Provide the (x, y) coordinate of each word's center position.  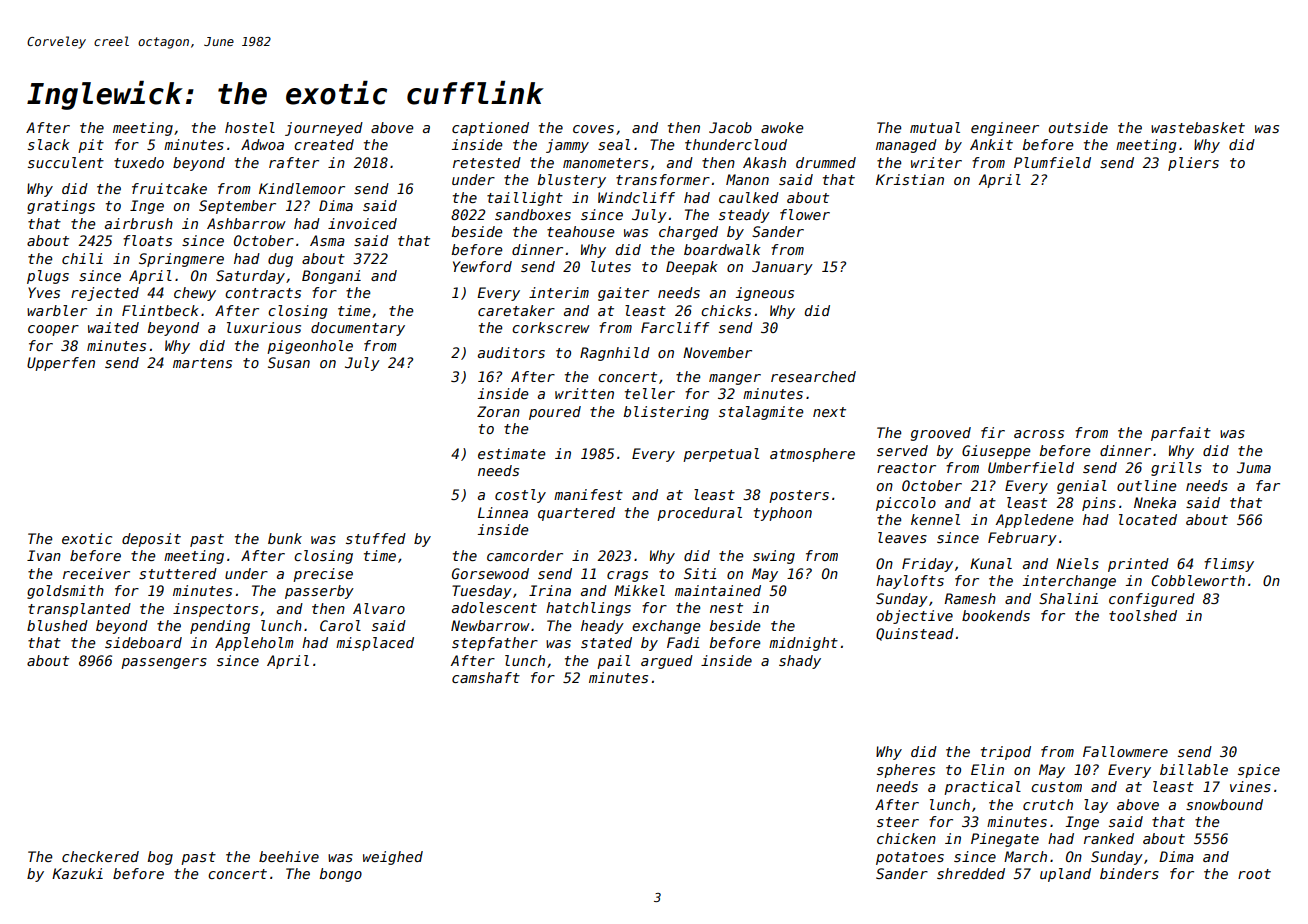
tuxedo (139, 162)
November (717, 352)
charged (688, 233)
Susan (289, 362)
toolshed (1143, 615)
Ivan (44, 555)
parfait (1181, 434)
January (782, 268)
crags (627, 576)
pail (613, 662)
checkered (100, 856)
